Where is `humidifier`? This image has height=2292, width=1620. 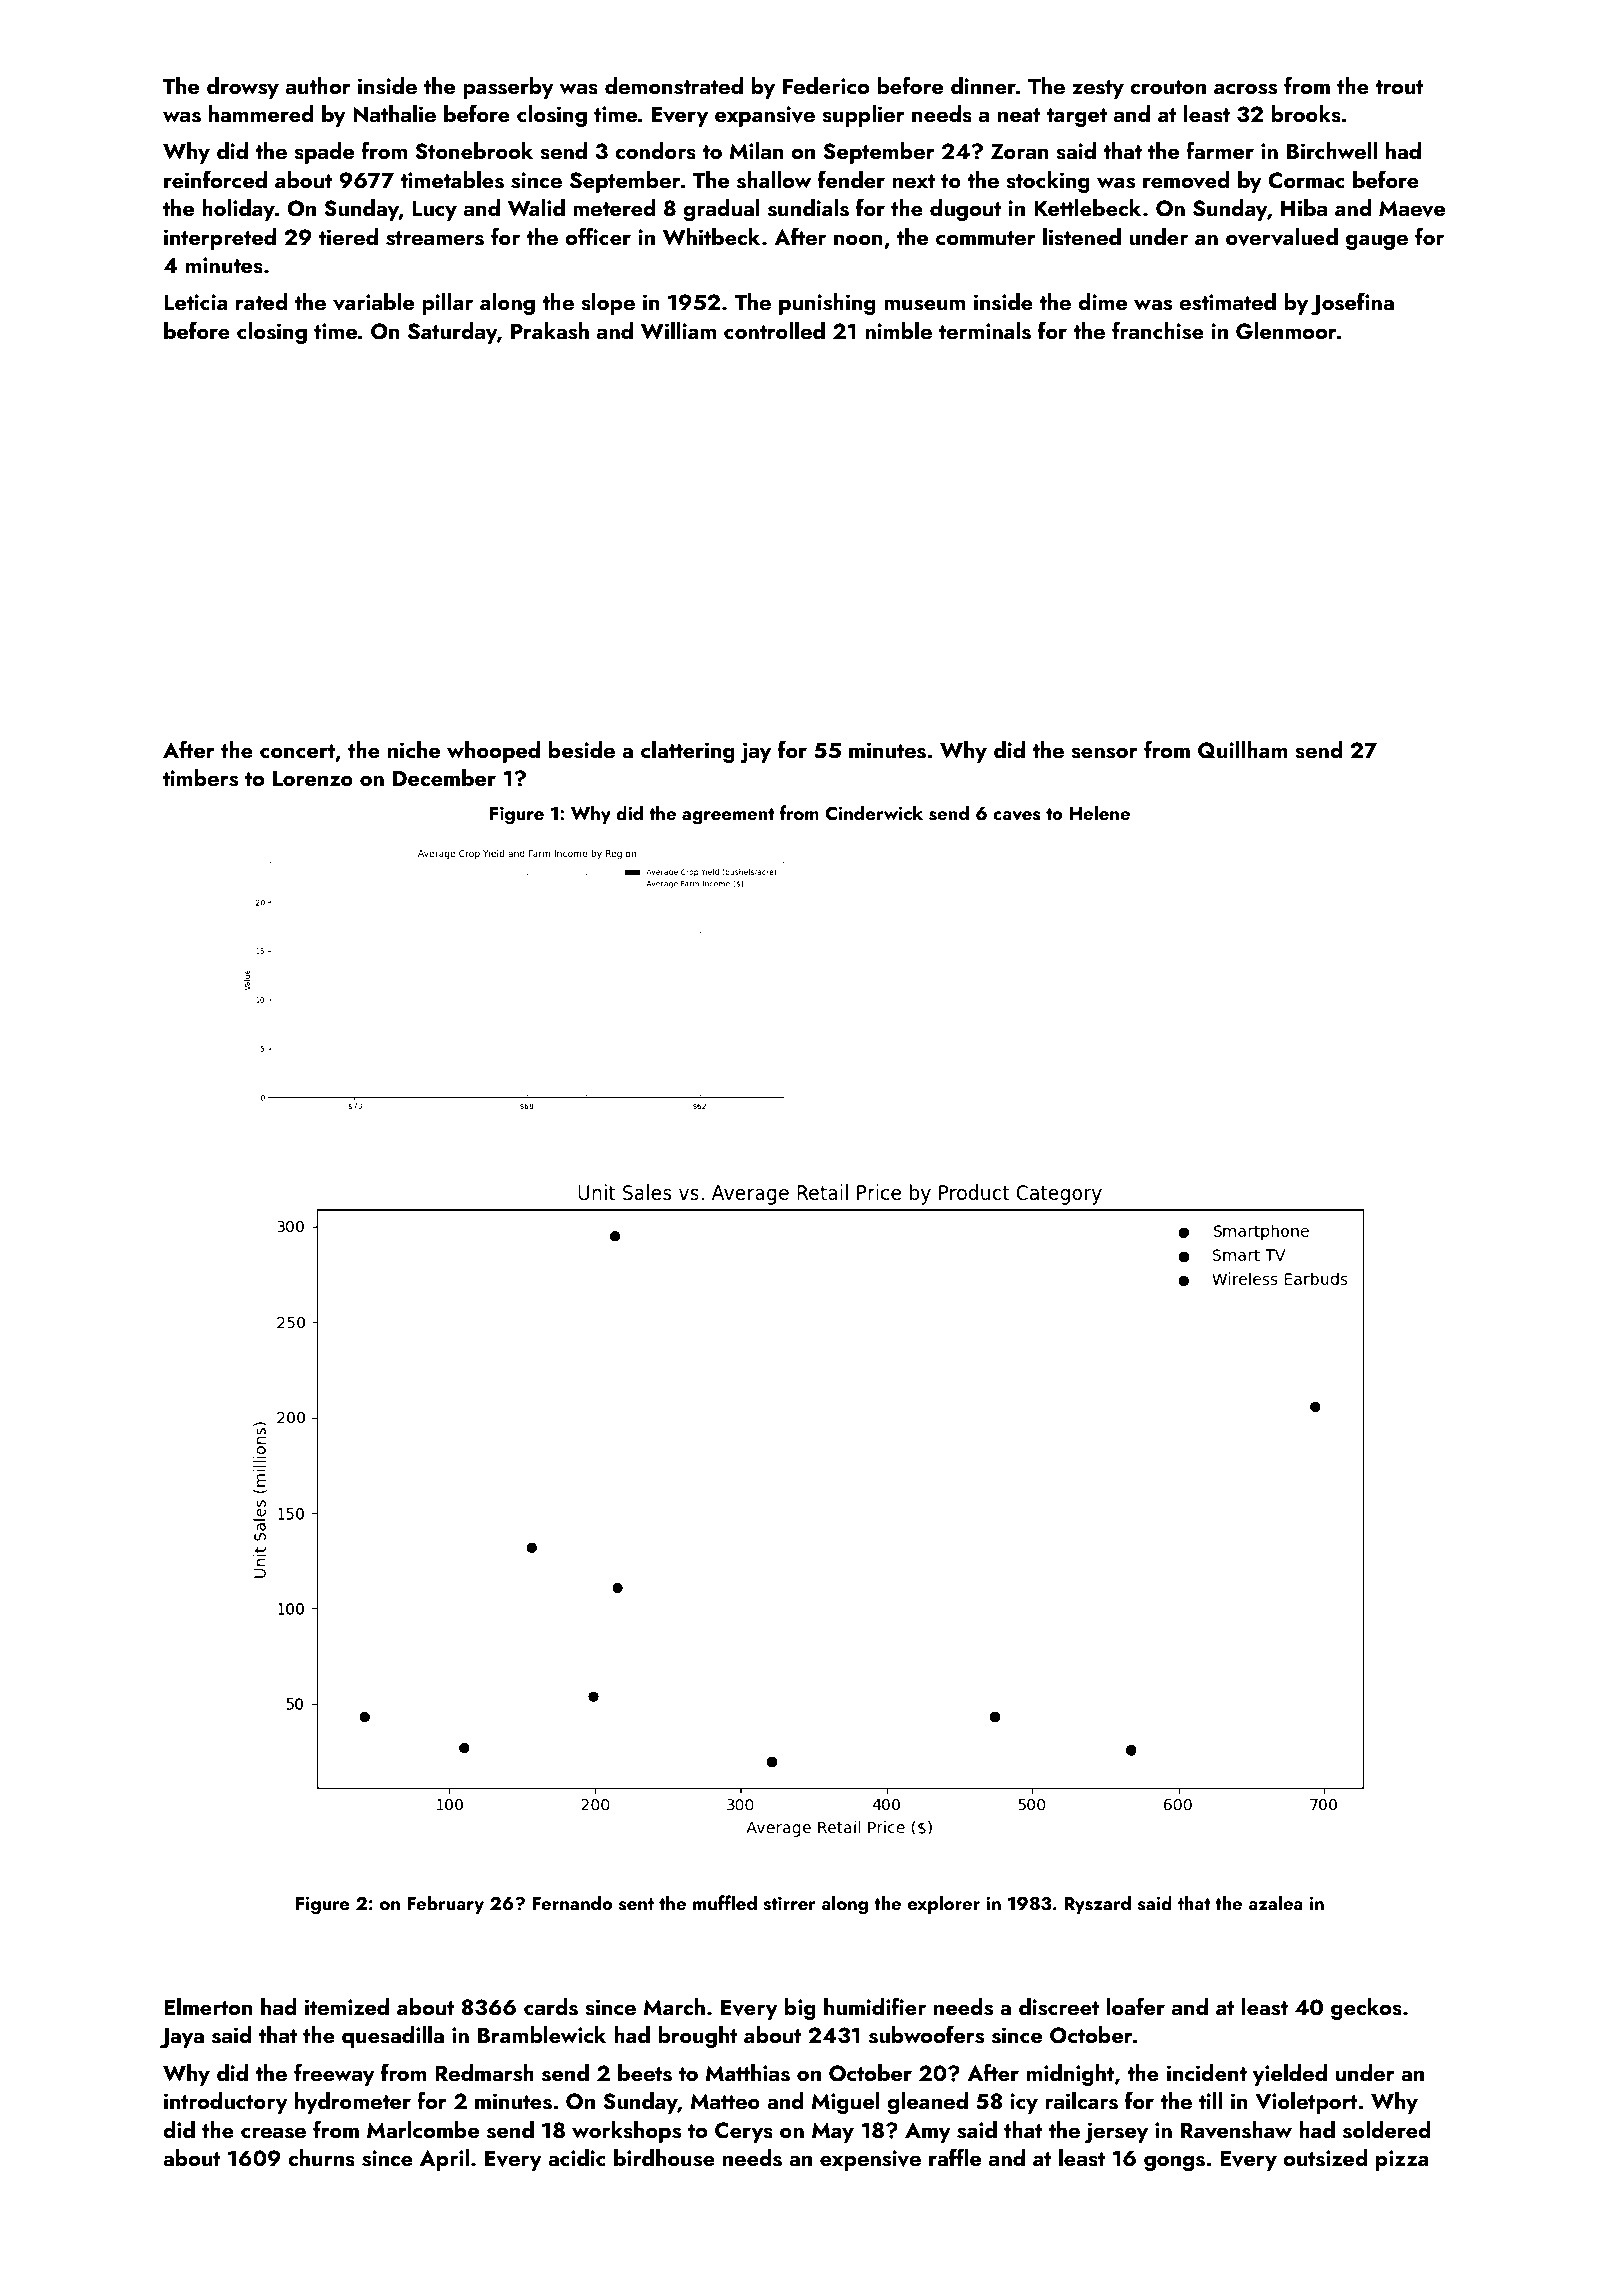 humidifier is located at coordinates (875, 2006).
